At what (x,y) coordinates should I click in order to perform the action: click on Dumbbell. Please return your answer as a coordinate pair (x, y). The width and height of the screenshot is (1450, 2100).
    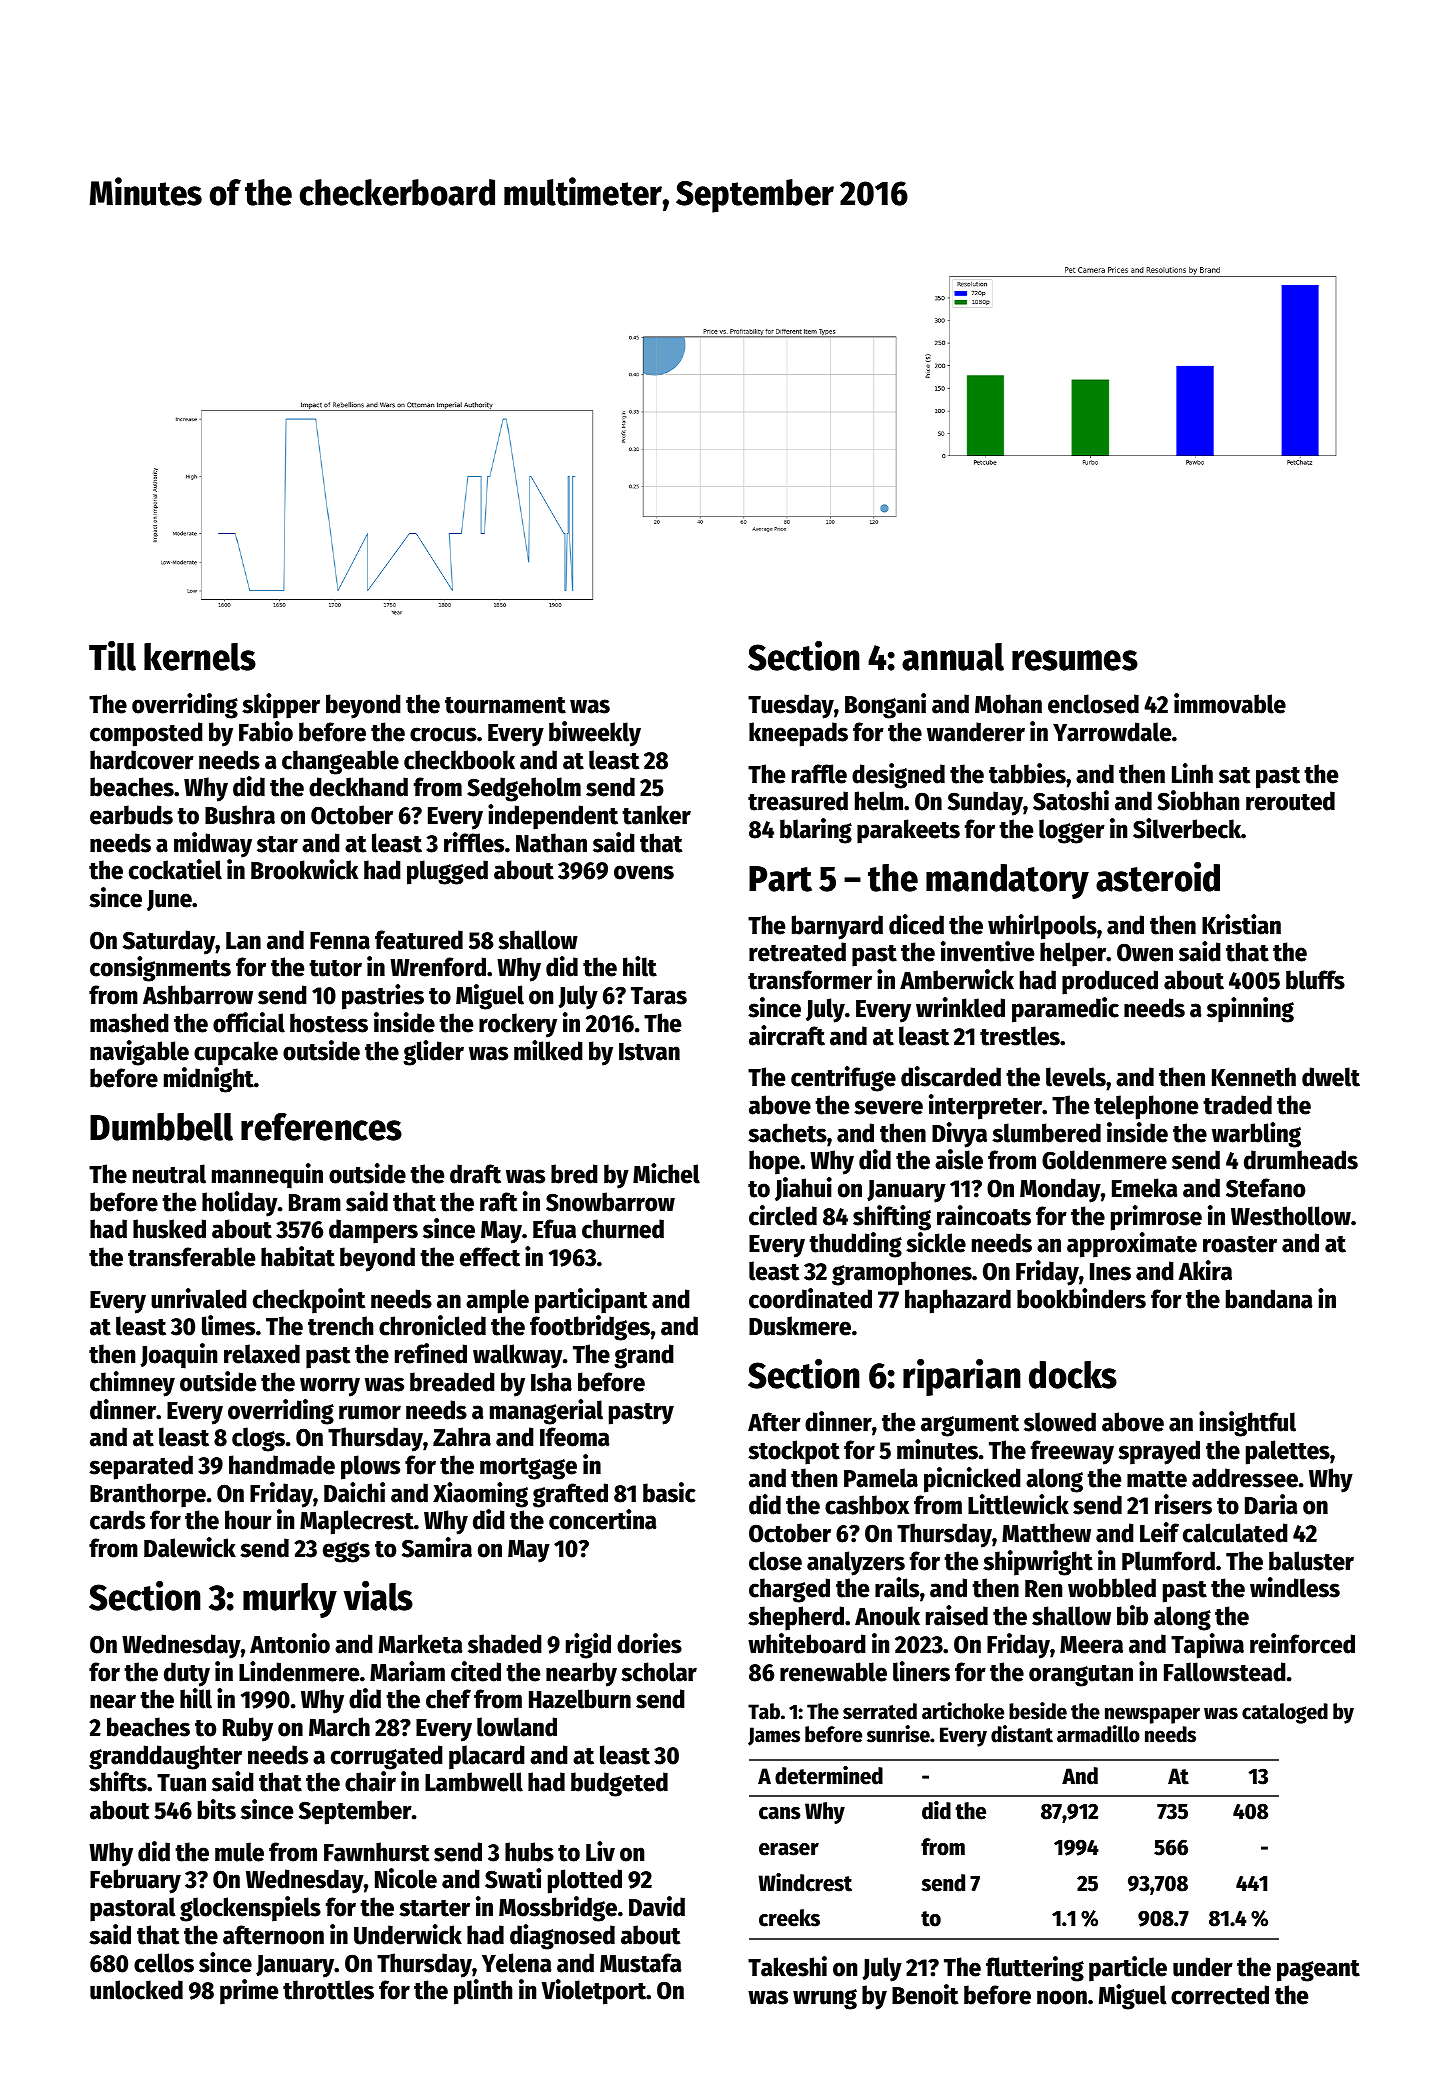
    Looking at the image, I should click on (161, 1127).
